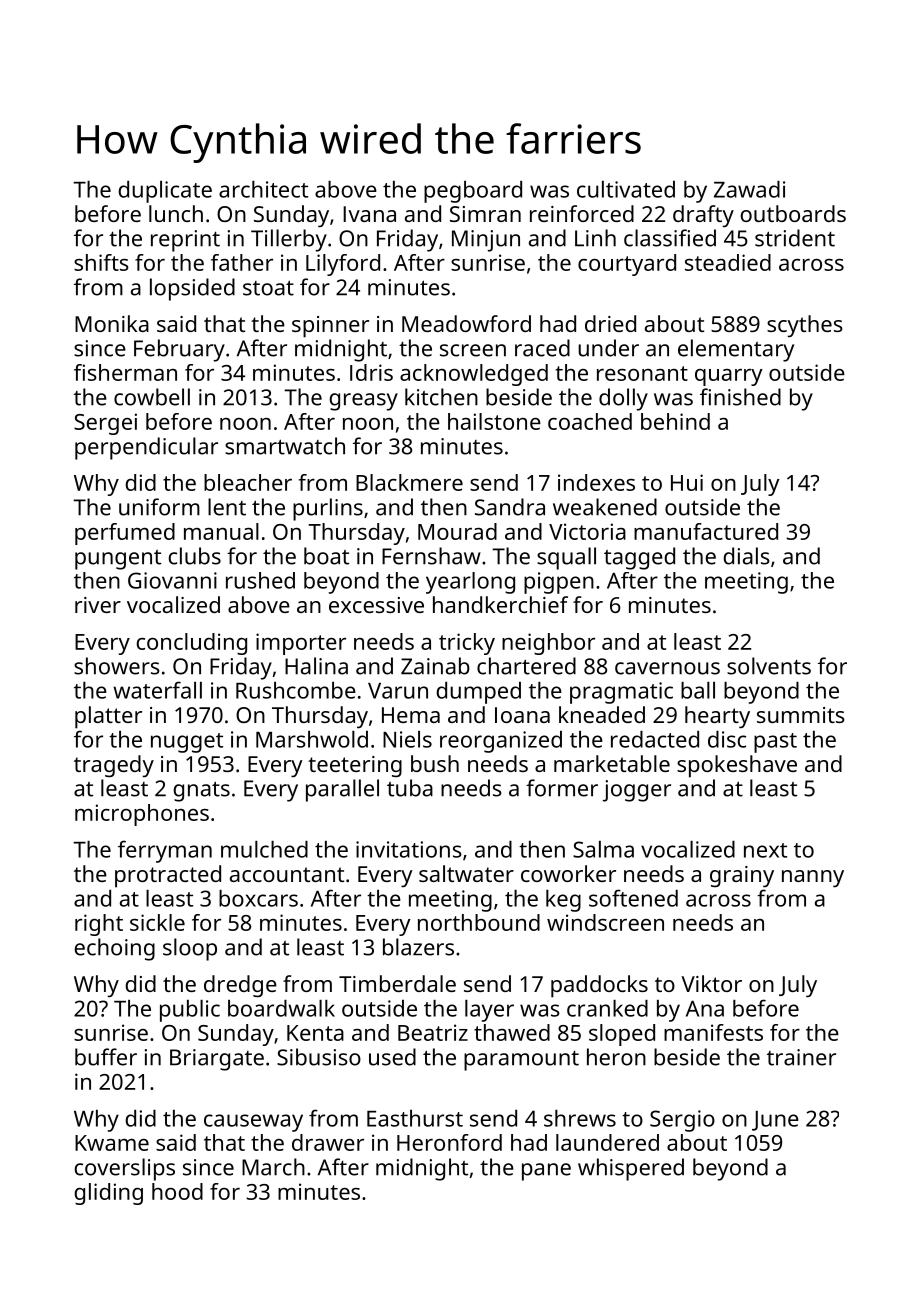 Image resolution: width=924 pixels, height=1311 pixels. Describe the element at coordinates (301, 644) in the document. I see `importer` at that location.
